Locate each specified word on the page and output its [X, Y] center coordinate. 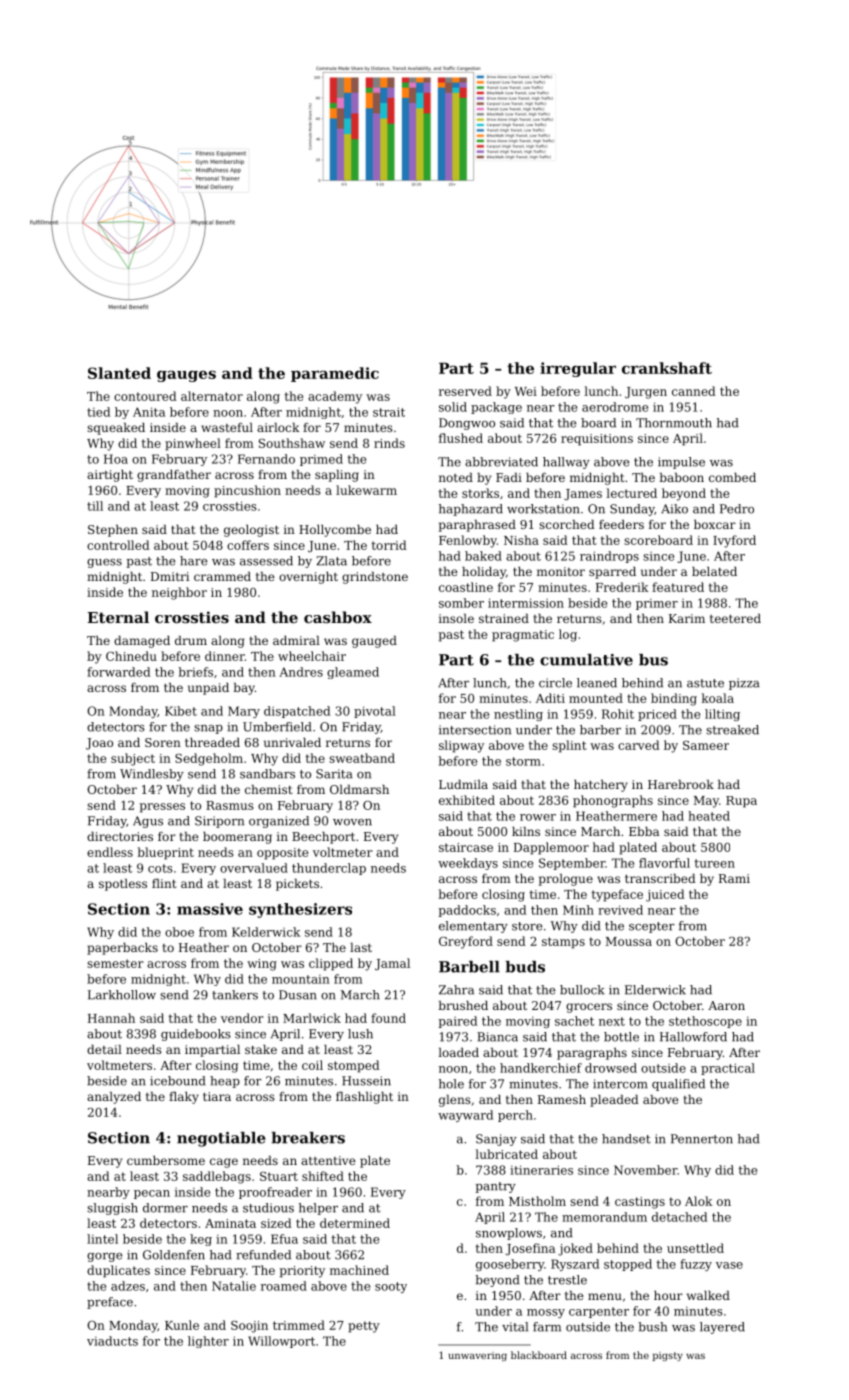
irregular [578, 369]
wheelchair [312, 656]
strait [389, 412]
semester [115, 963]
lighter [208, 1342]
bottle [621, 1037]
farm [547, 1327]
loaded [458, 1052]
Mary [244, 712]
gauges [186, 376]
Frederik [622, 587]
